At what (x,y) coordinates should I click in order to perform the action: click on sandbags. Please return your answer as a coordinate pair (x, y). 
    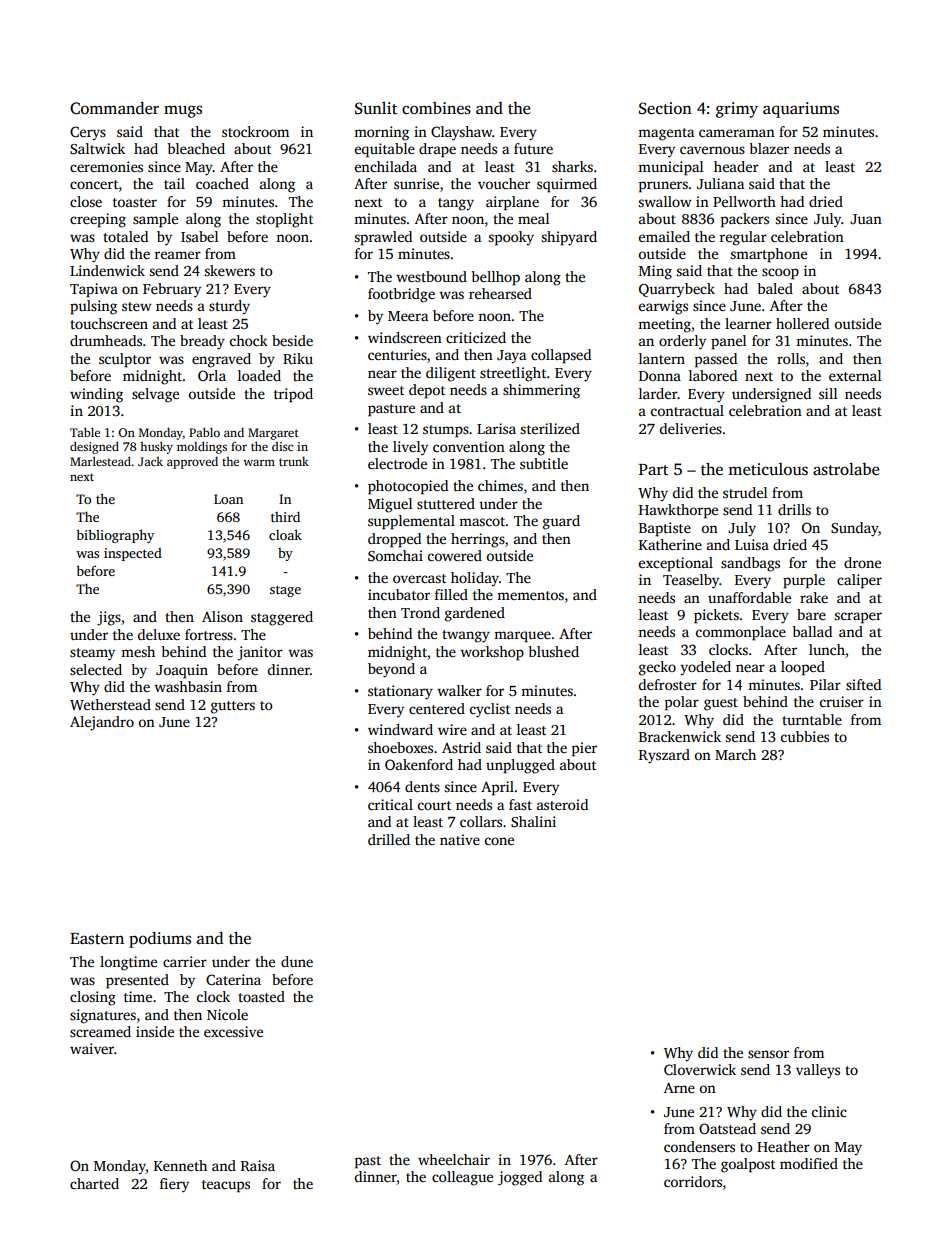
    Looking at the image, I should click on (750, 564).
